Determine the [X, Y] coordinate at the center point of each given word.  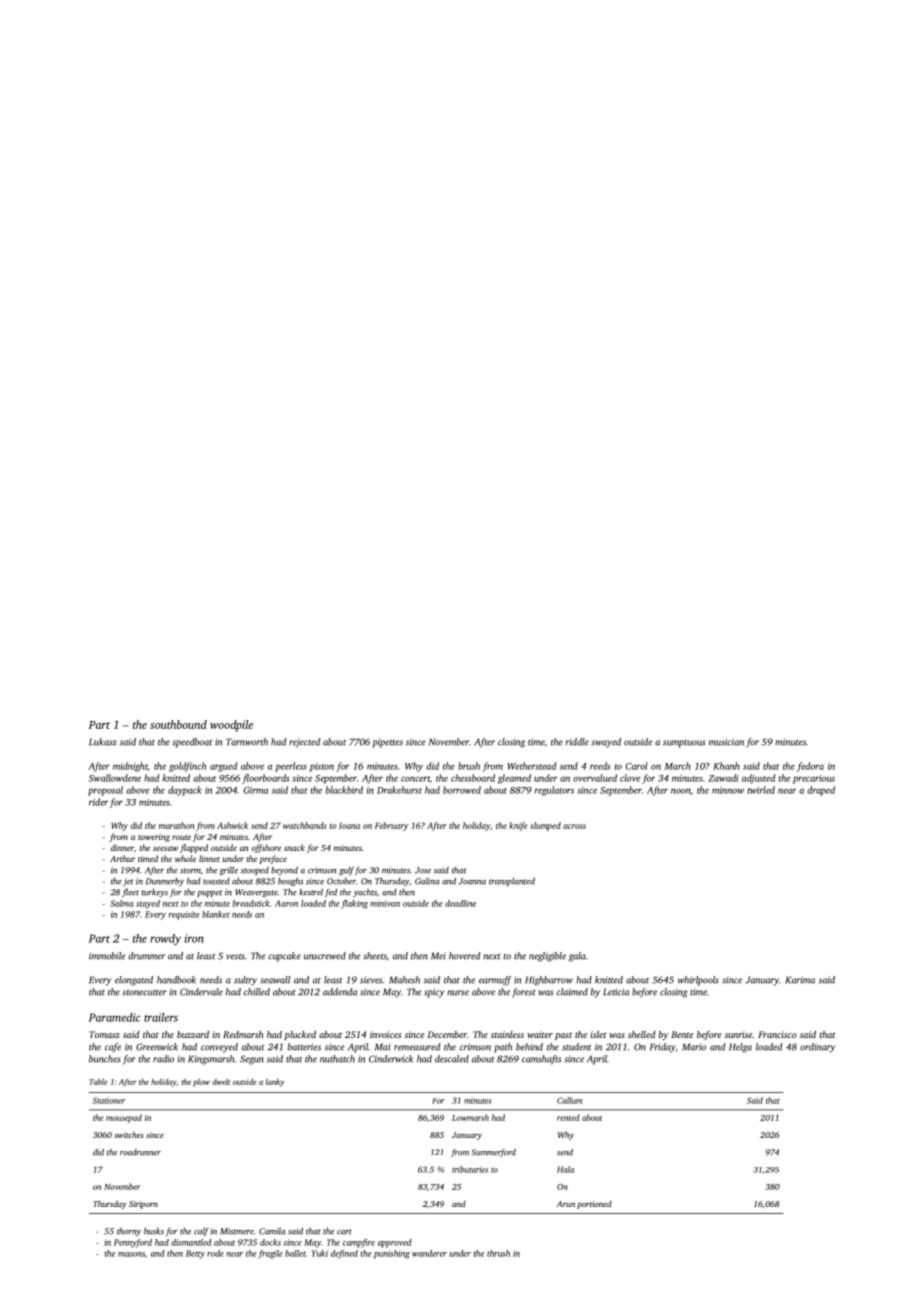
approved [395, 1243]
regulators [554, 791]
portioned [594, 1205]
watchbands [305, 825]
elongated [134, 981]
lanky [275, 1083]
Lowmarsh [470, 1117]
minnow [728, 790]
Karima [800, 980]
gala [577, 957]
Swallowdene [115, 778]
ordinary [817, 1048]
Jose [423, 870]
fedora [810, 767]
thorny [129, 1232]
